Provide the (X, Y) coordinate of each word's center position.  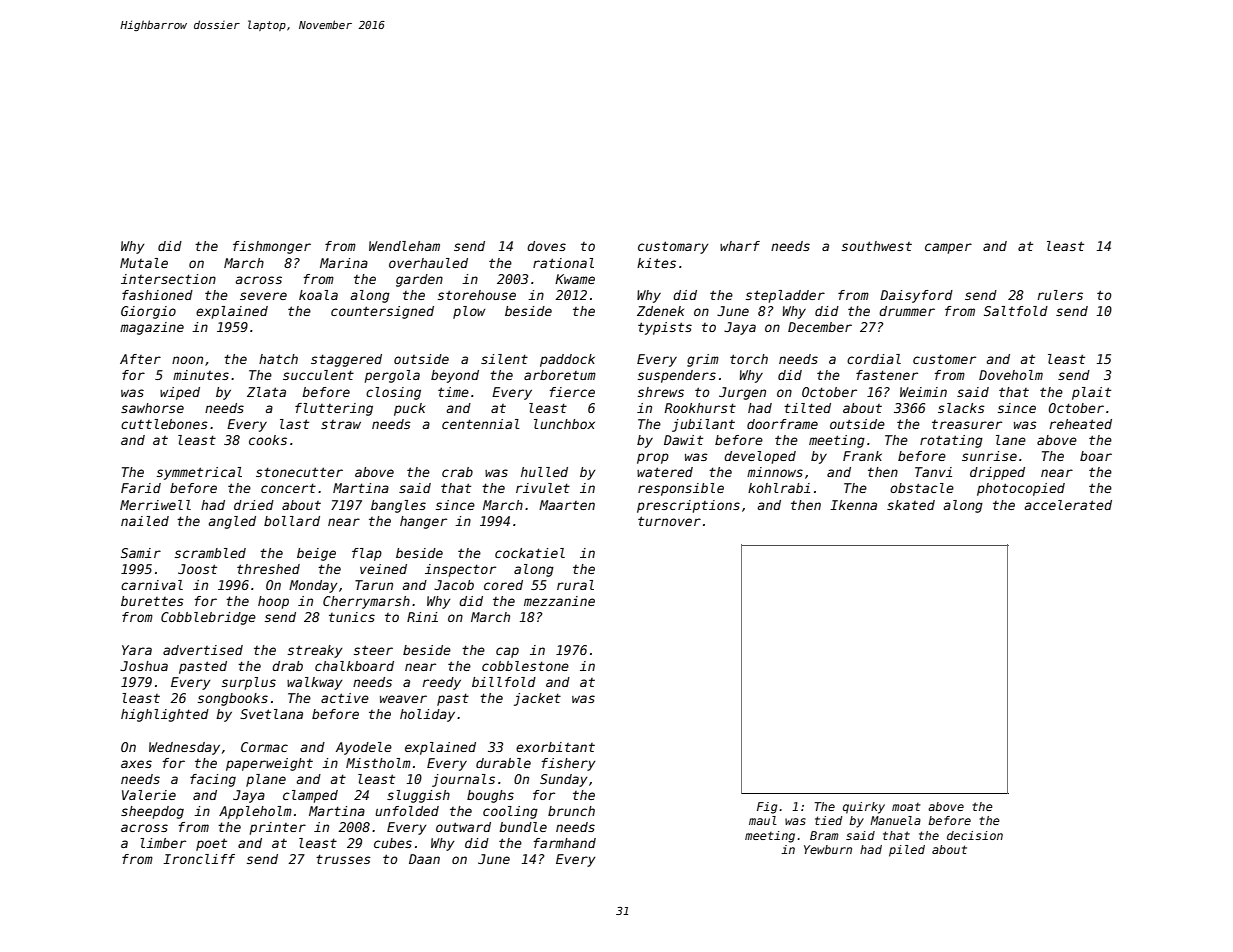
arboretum (560, 375)
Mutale (144, 263)
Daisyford (916, 296)
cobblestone (525, 666)
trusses (343, 859)
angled (232, 522)
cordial (874, 359)
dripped (997, 473)
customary (673, 247)
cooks (268, 440)
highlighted (165, 715)
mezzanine (559, 601)
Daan (424, 859)
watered (665, 472)
